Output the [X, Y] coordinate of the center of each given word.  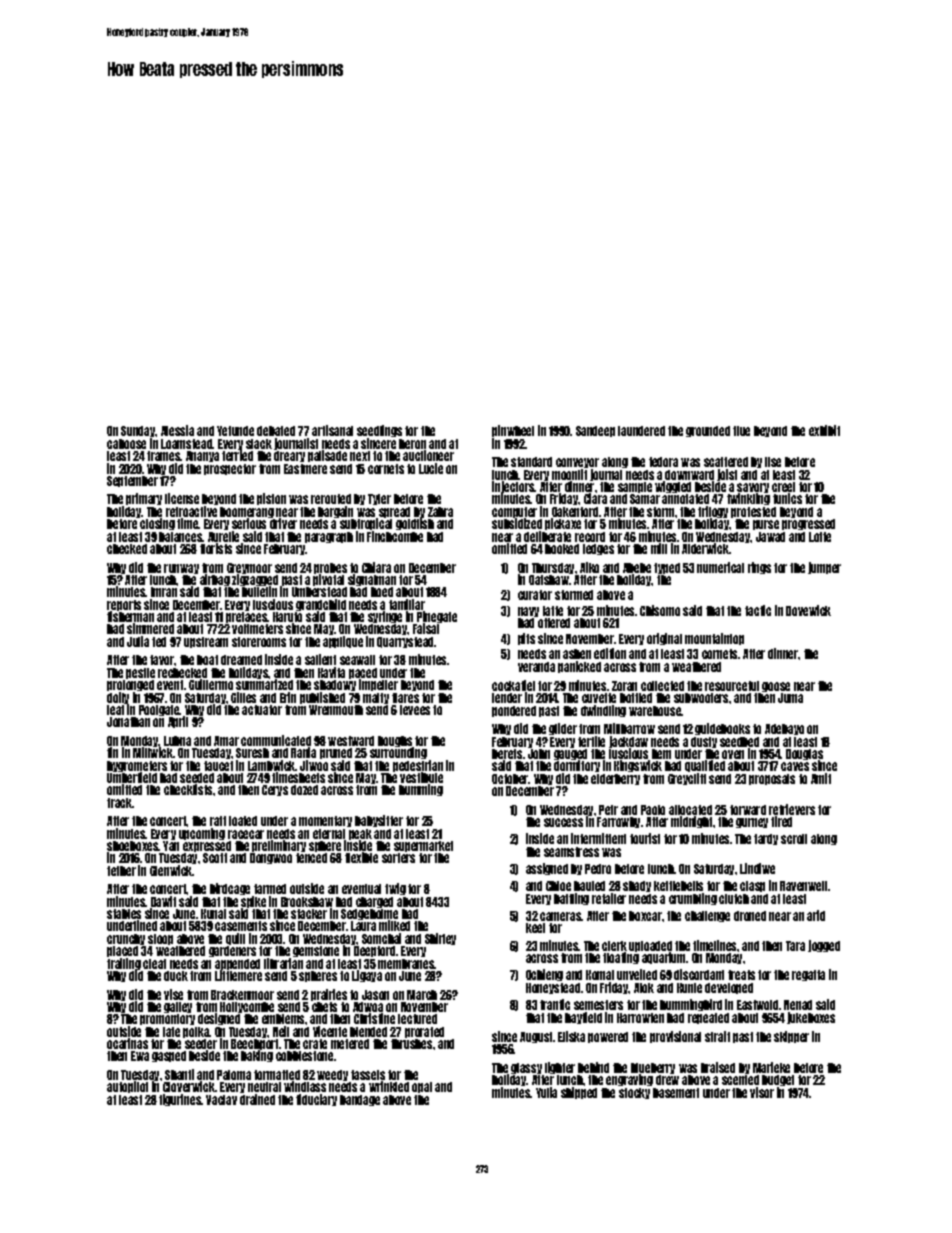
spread [394, 512]
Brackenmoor [242, 995]
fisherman [130, 617]
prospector [230, 469]
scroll [794, 839]
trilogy [713, 512]
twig [395, 889]
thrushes [411, 1044]
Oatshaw [549, 580]
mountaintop [714, 639]
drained [257, 1099]
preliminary [279, 846]
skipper [791, 1037]
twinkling [748, 499]
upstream [206, 642]
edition [610, 653]
